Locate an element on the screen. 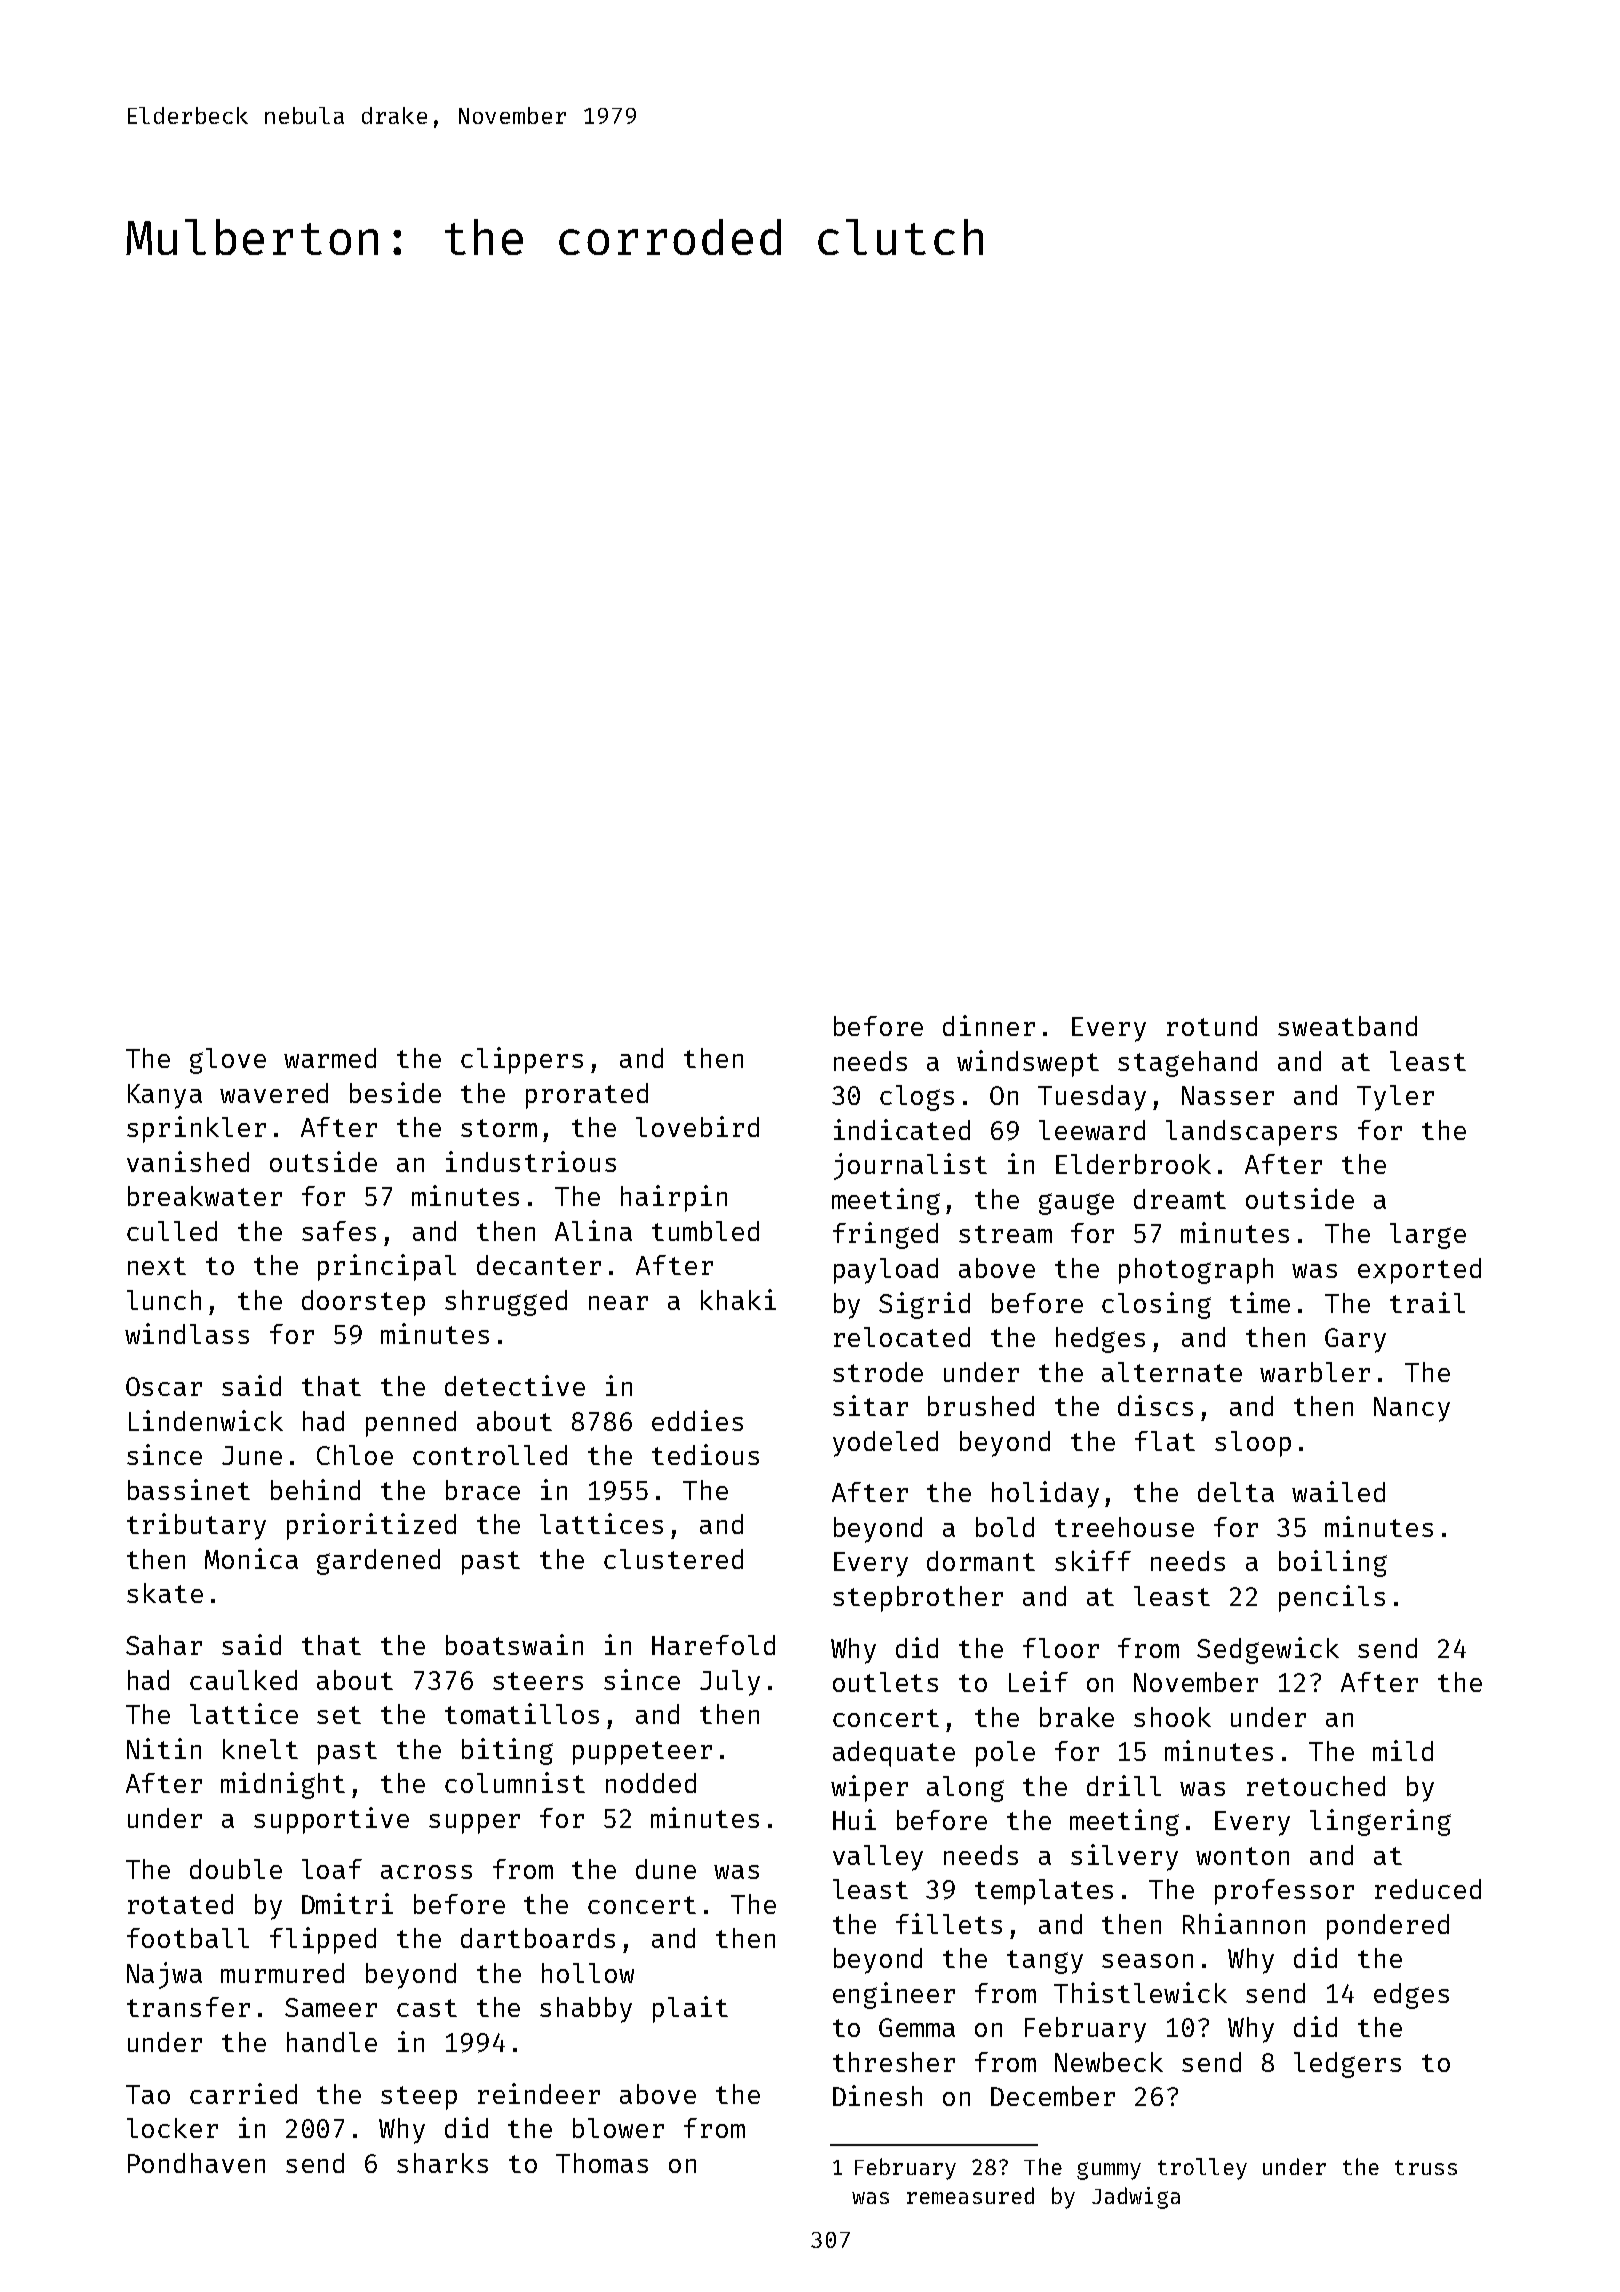 The image size is (1620, 2292). stepbrother is located at coordinates (918, 1599).
